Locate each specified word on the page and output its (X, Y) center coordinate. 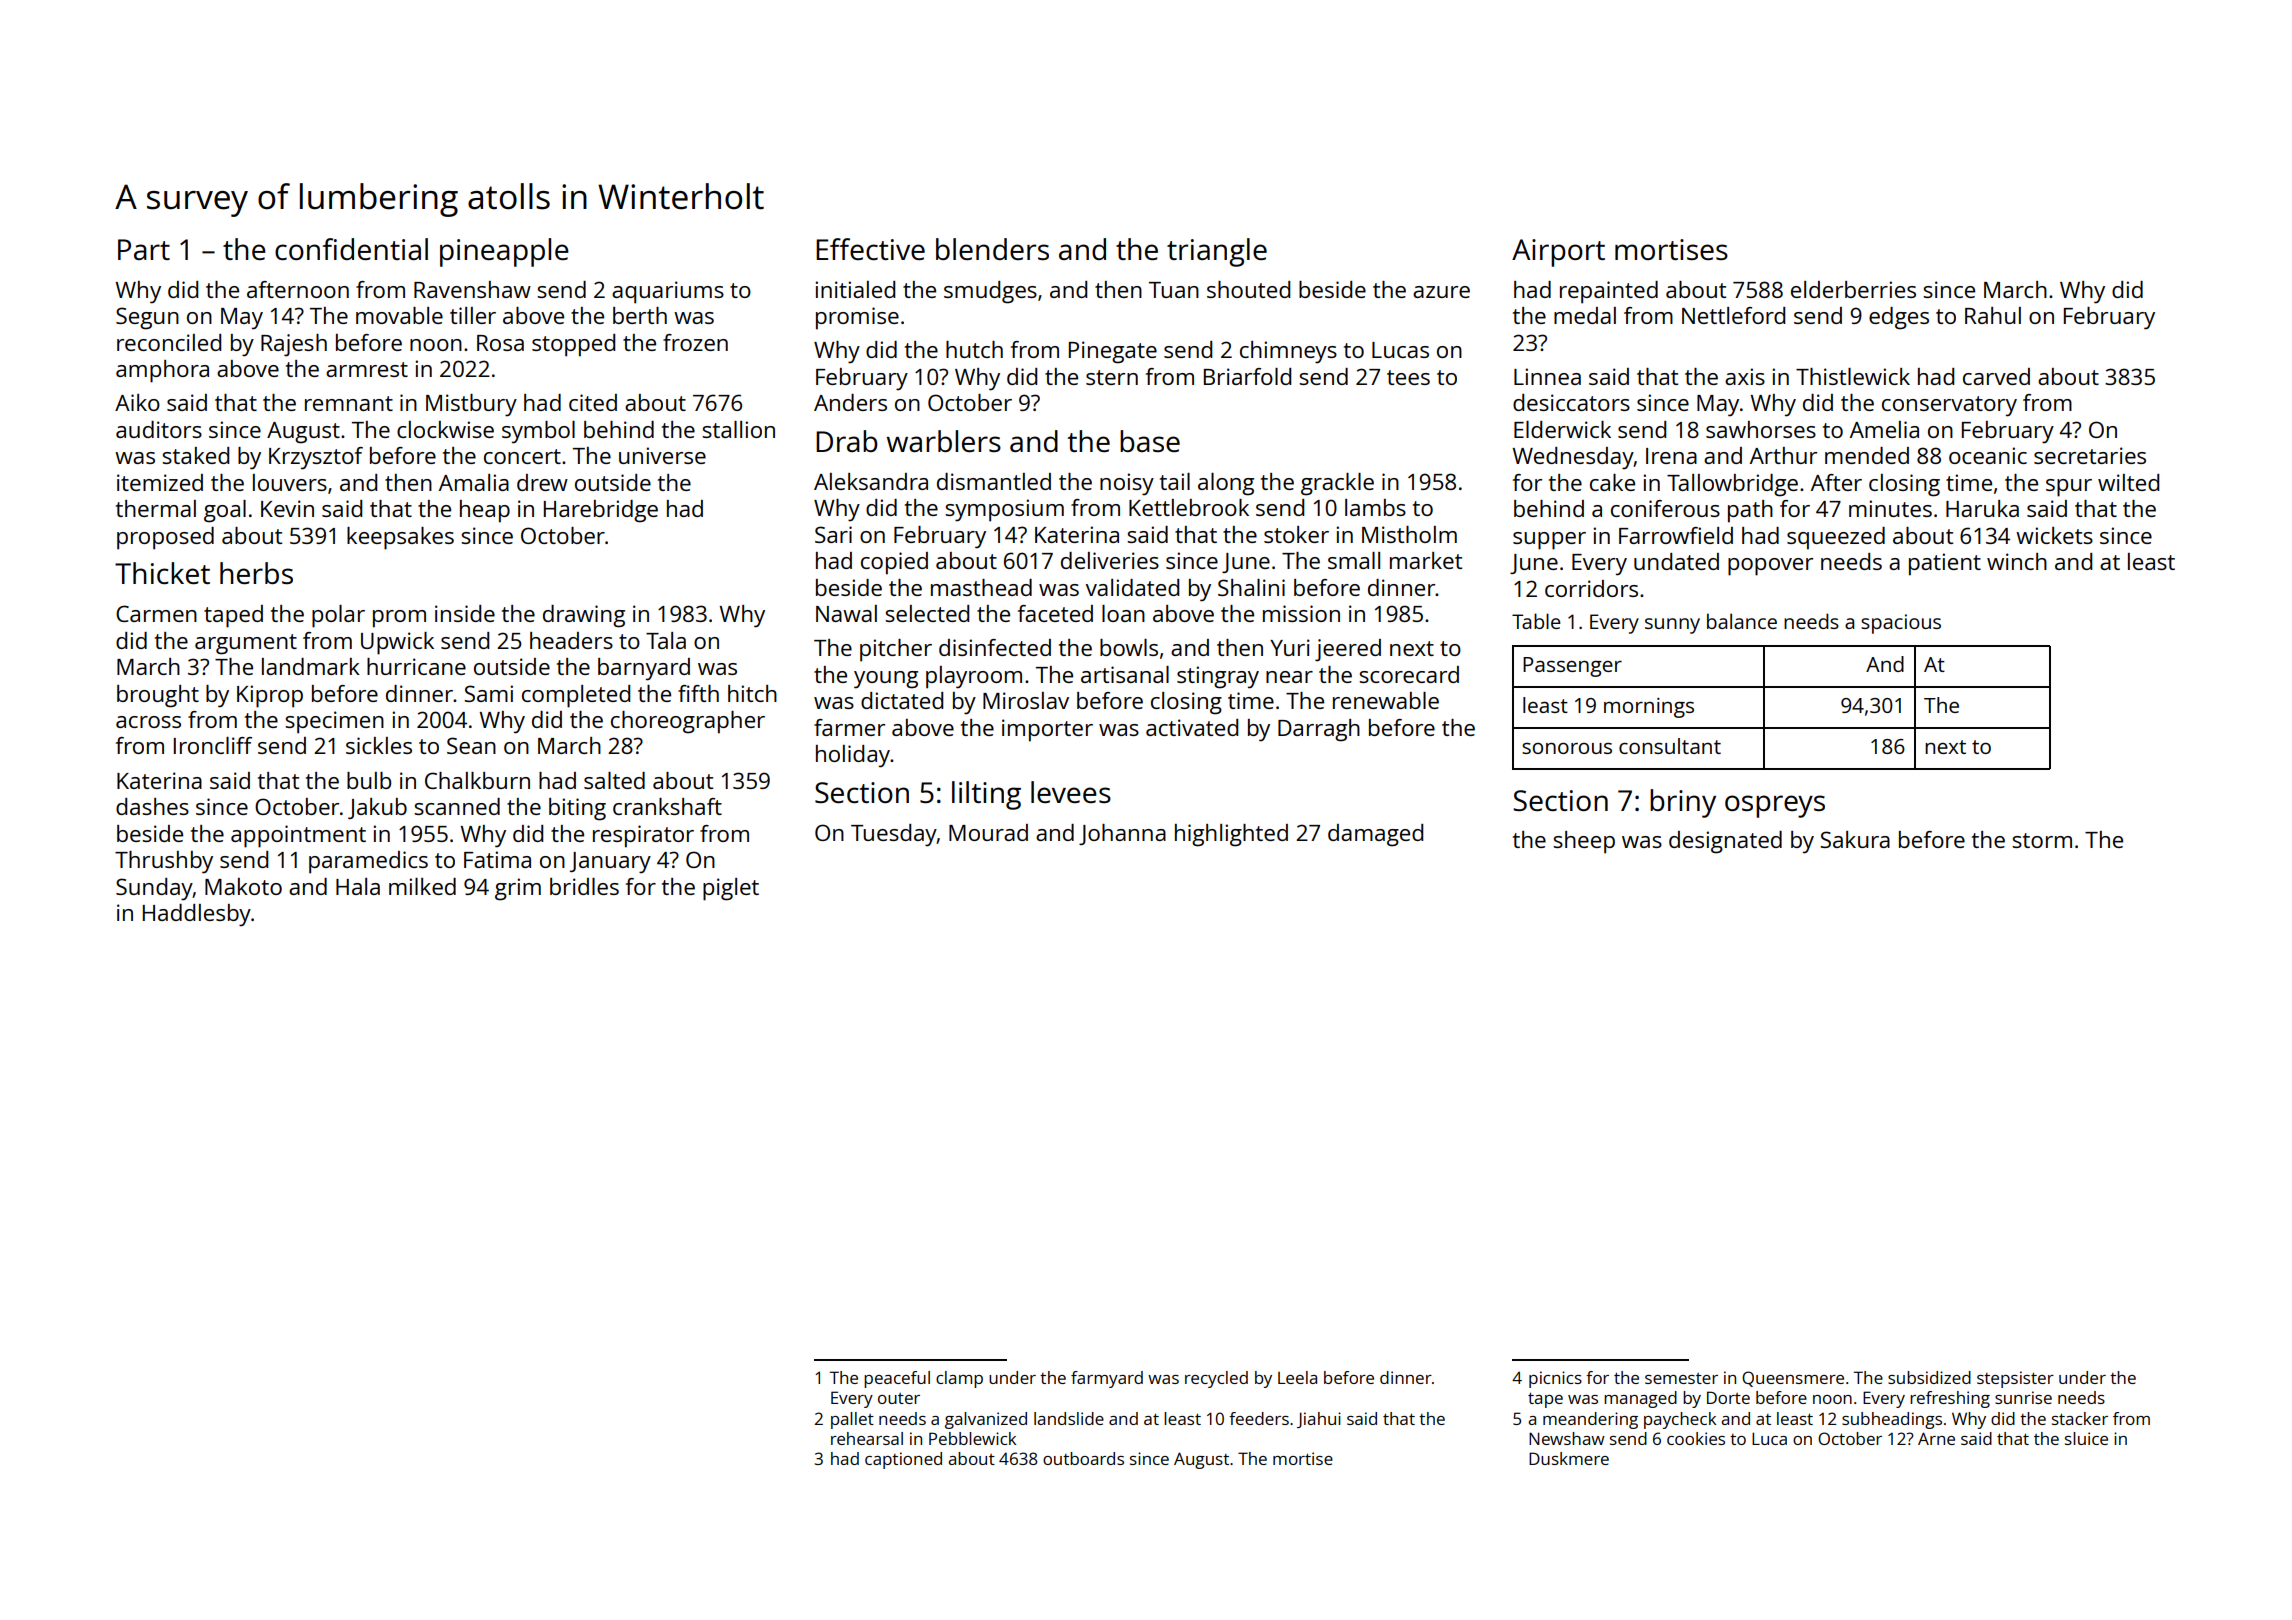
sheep (1584, 842)
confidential (351, 249)
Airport (1558, 253)
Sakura (1855, 839)
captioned (903, 1460)
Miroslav (1026, 700)
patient (1945, 564)
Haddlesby (197, 915)
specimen (334, 722)
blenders (992, 249)
